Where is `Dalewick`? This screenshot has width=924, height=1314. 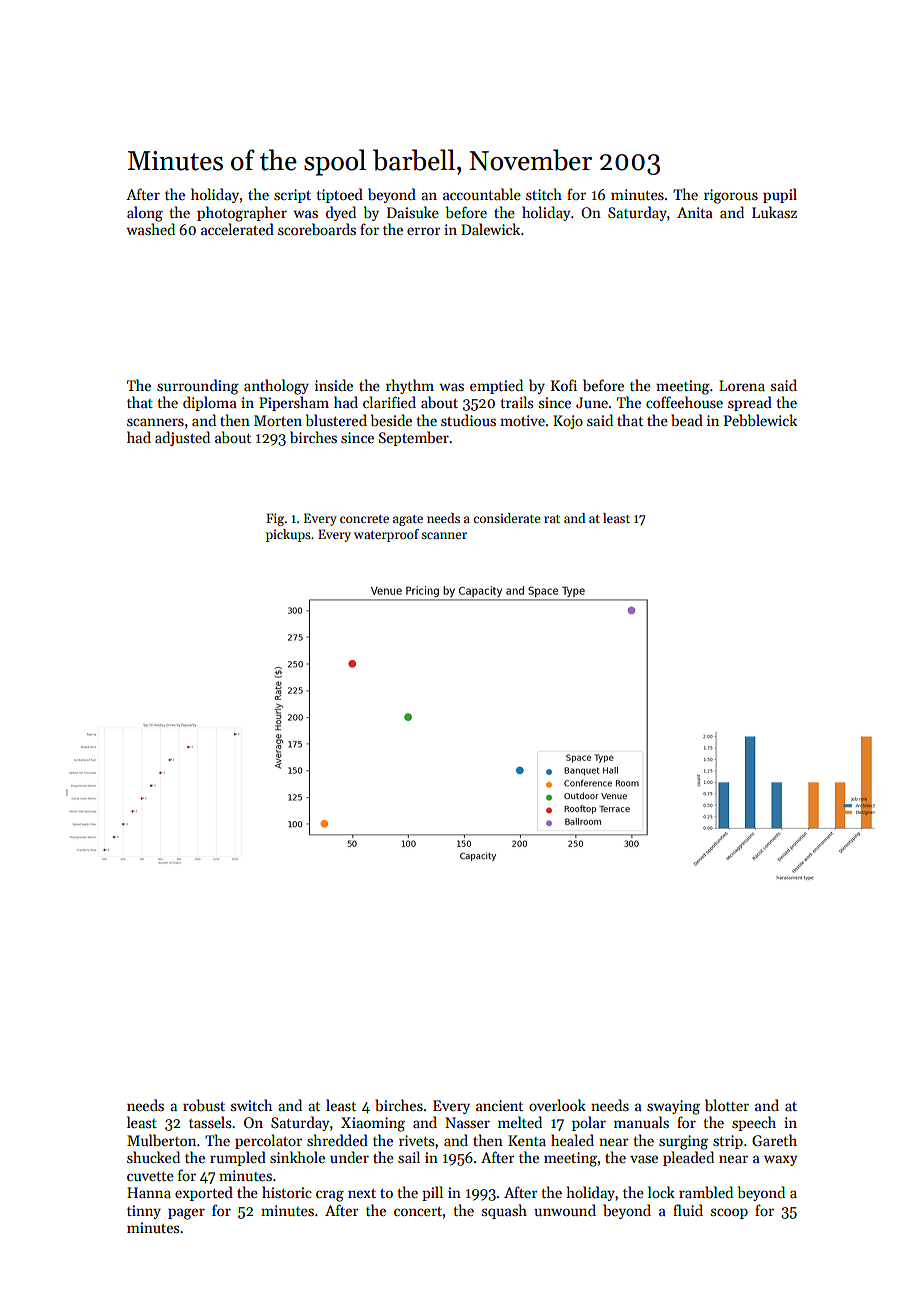 Dalewick is located at coordinates (490, 229).
